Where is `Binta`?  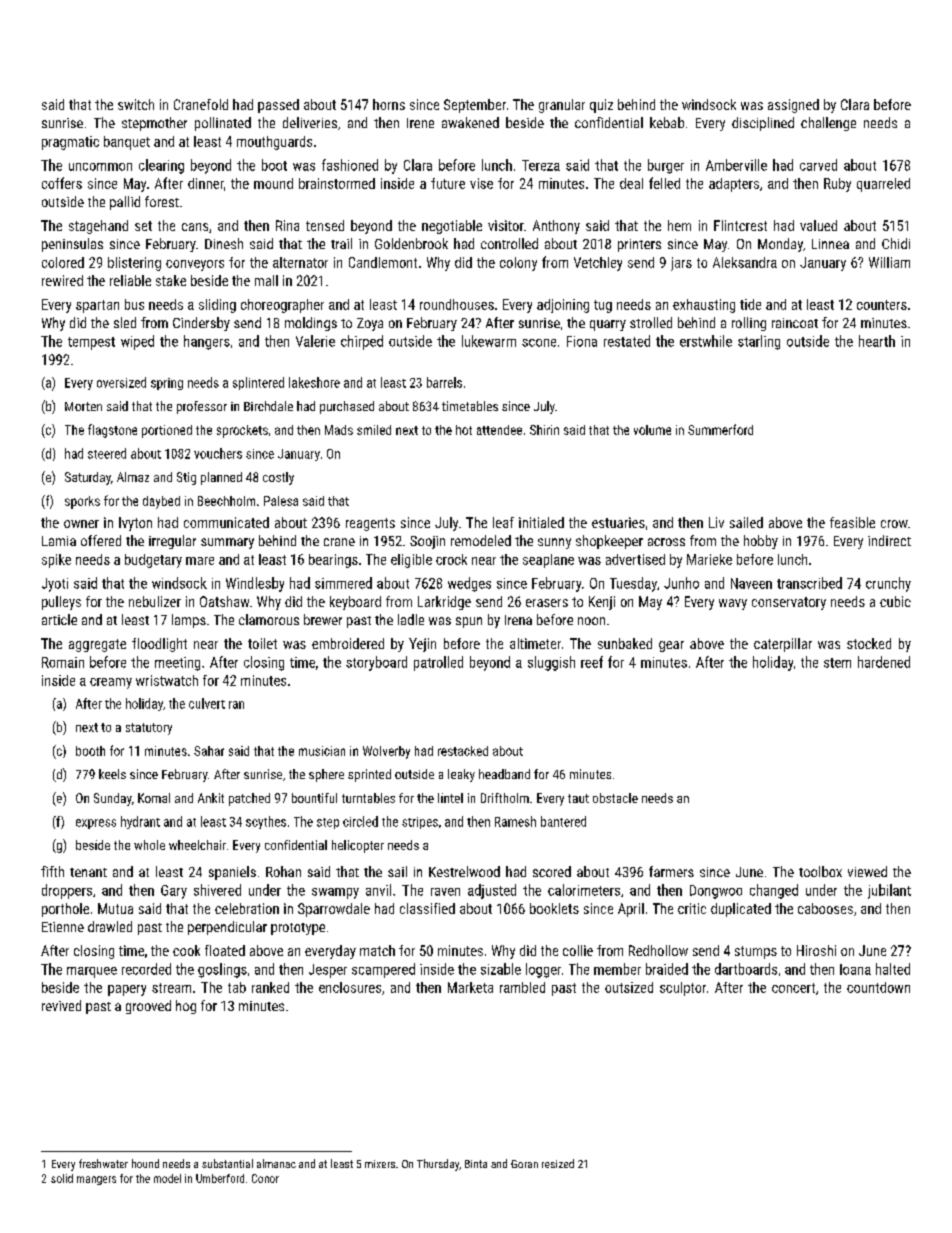 Binta is located at coordinates (476, 1164).
